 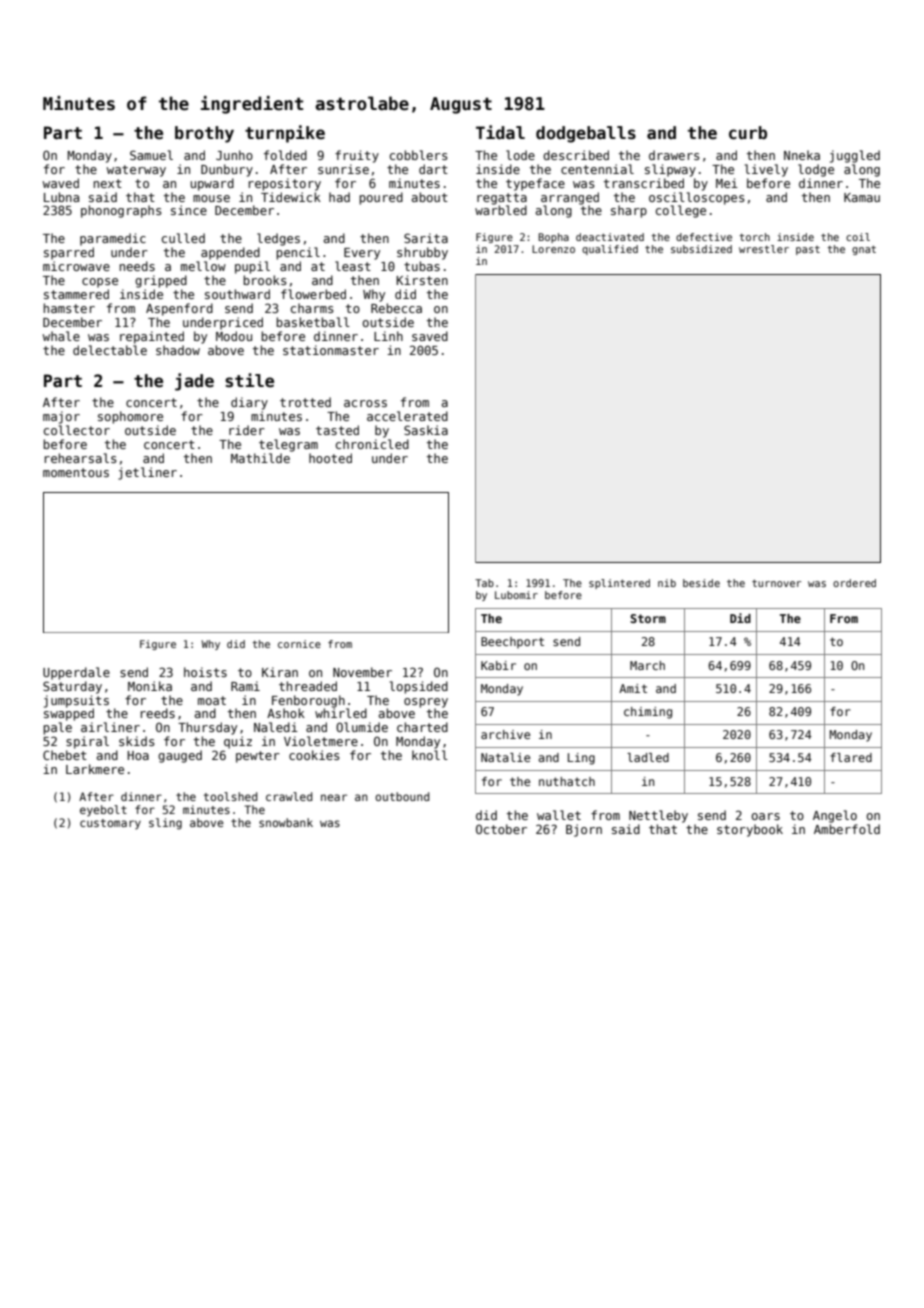 What do you see at coordinates (362, 254) in the document?
I see `Every` at bounding box center [362, 254].
